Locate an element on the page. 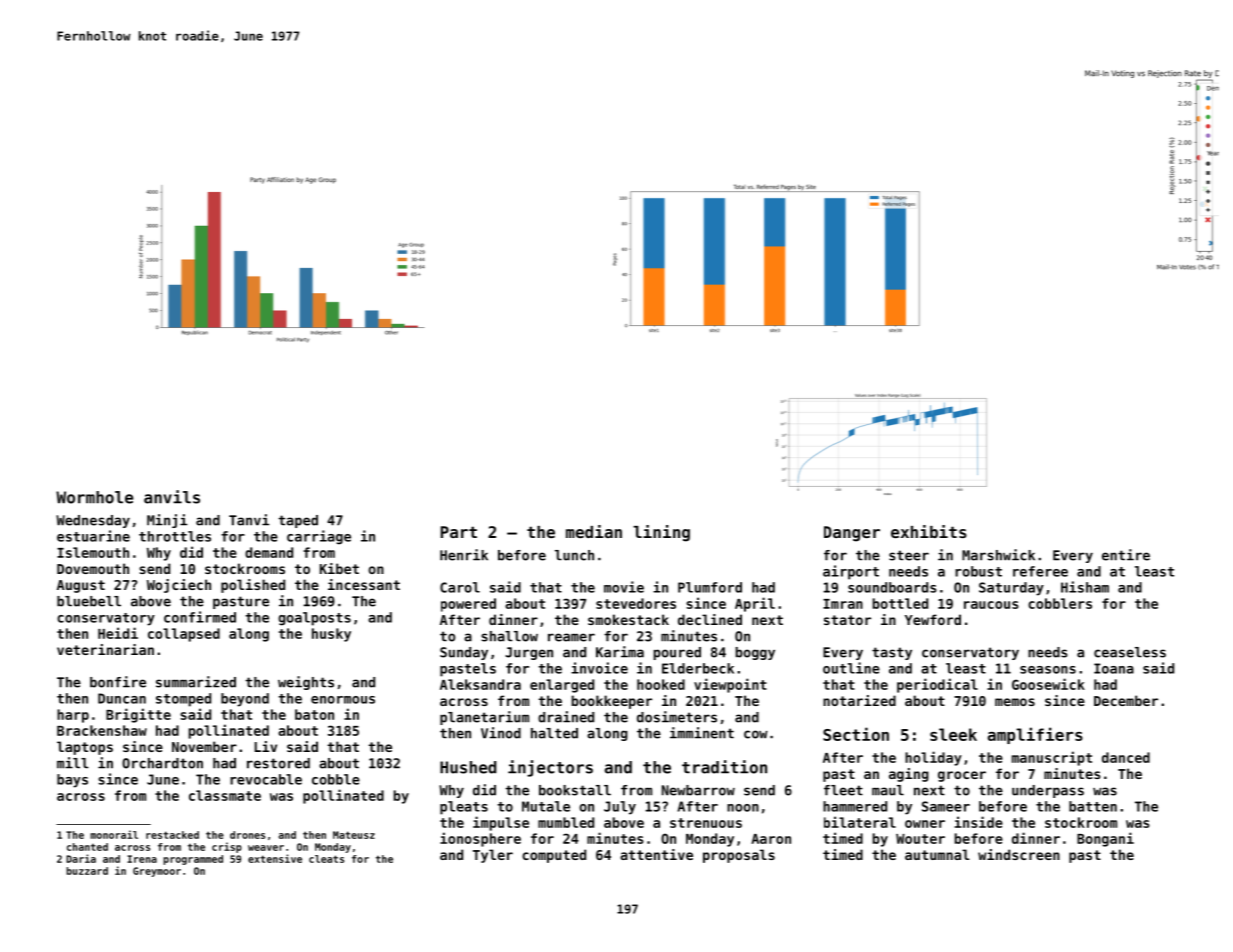  Orchardton is located at coordinates (162, 763).
